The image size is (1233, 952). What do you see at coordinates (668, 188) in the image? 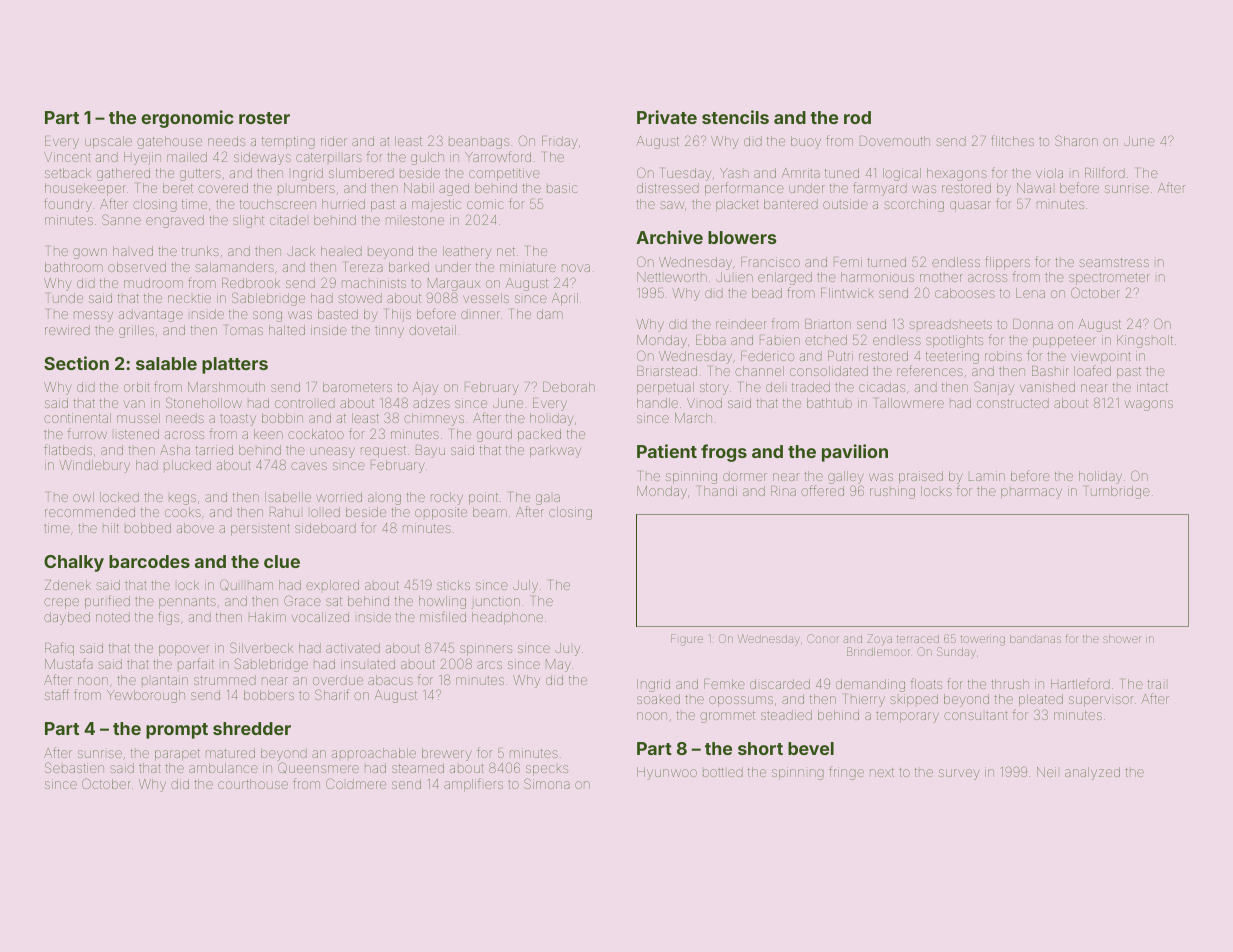
I see `distressed` at bounding box center [668, 188].
